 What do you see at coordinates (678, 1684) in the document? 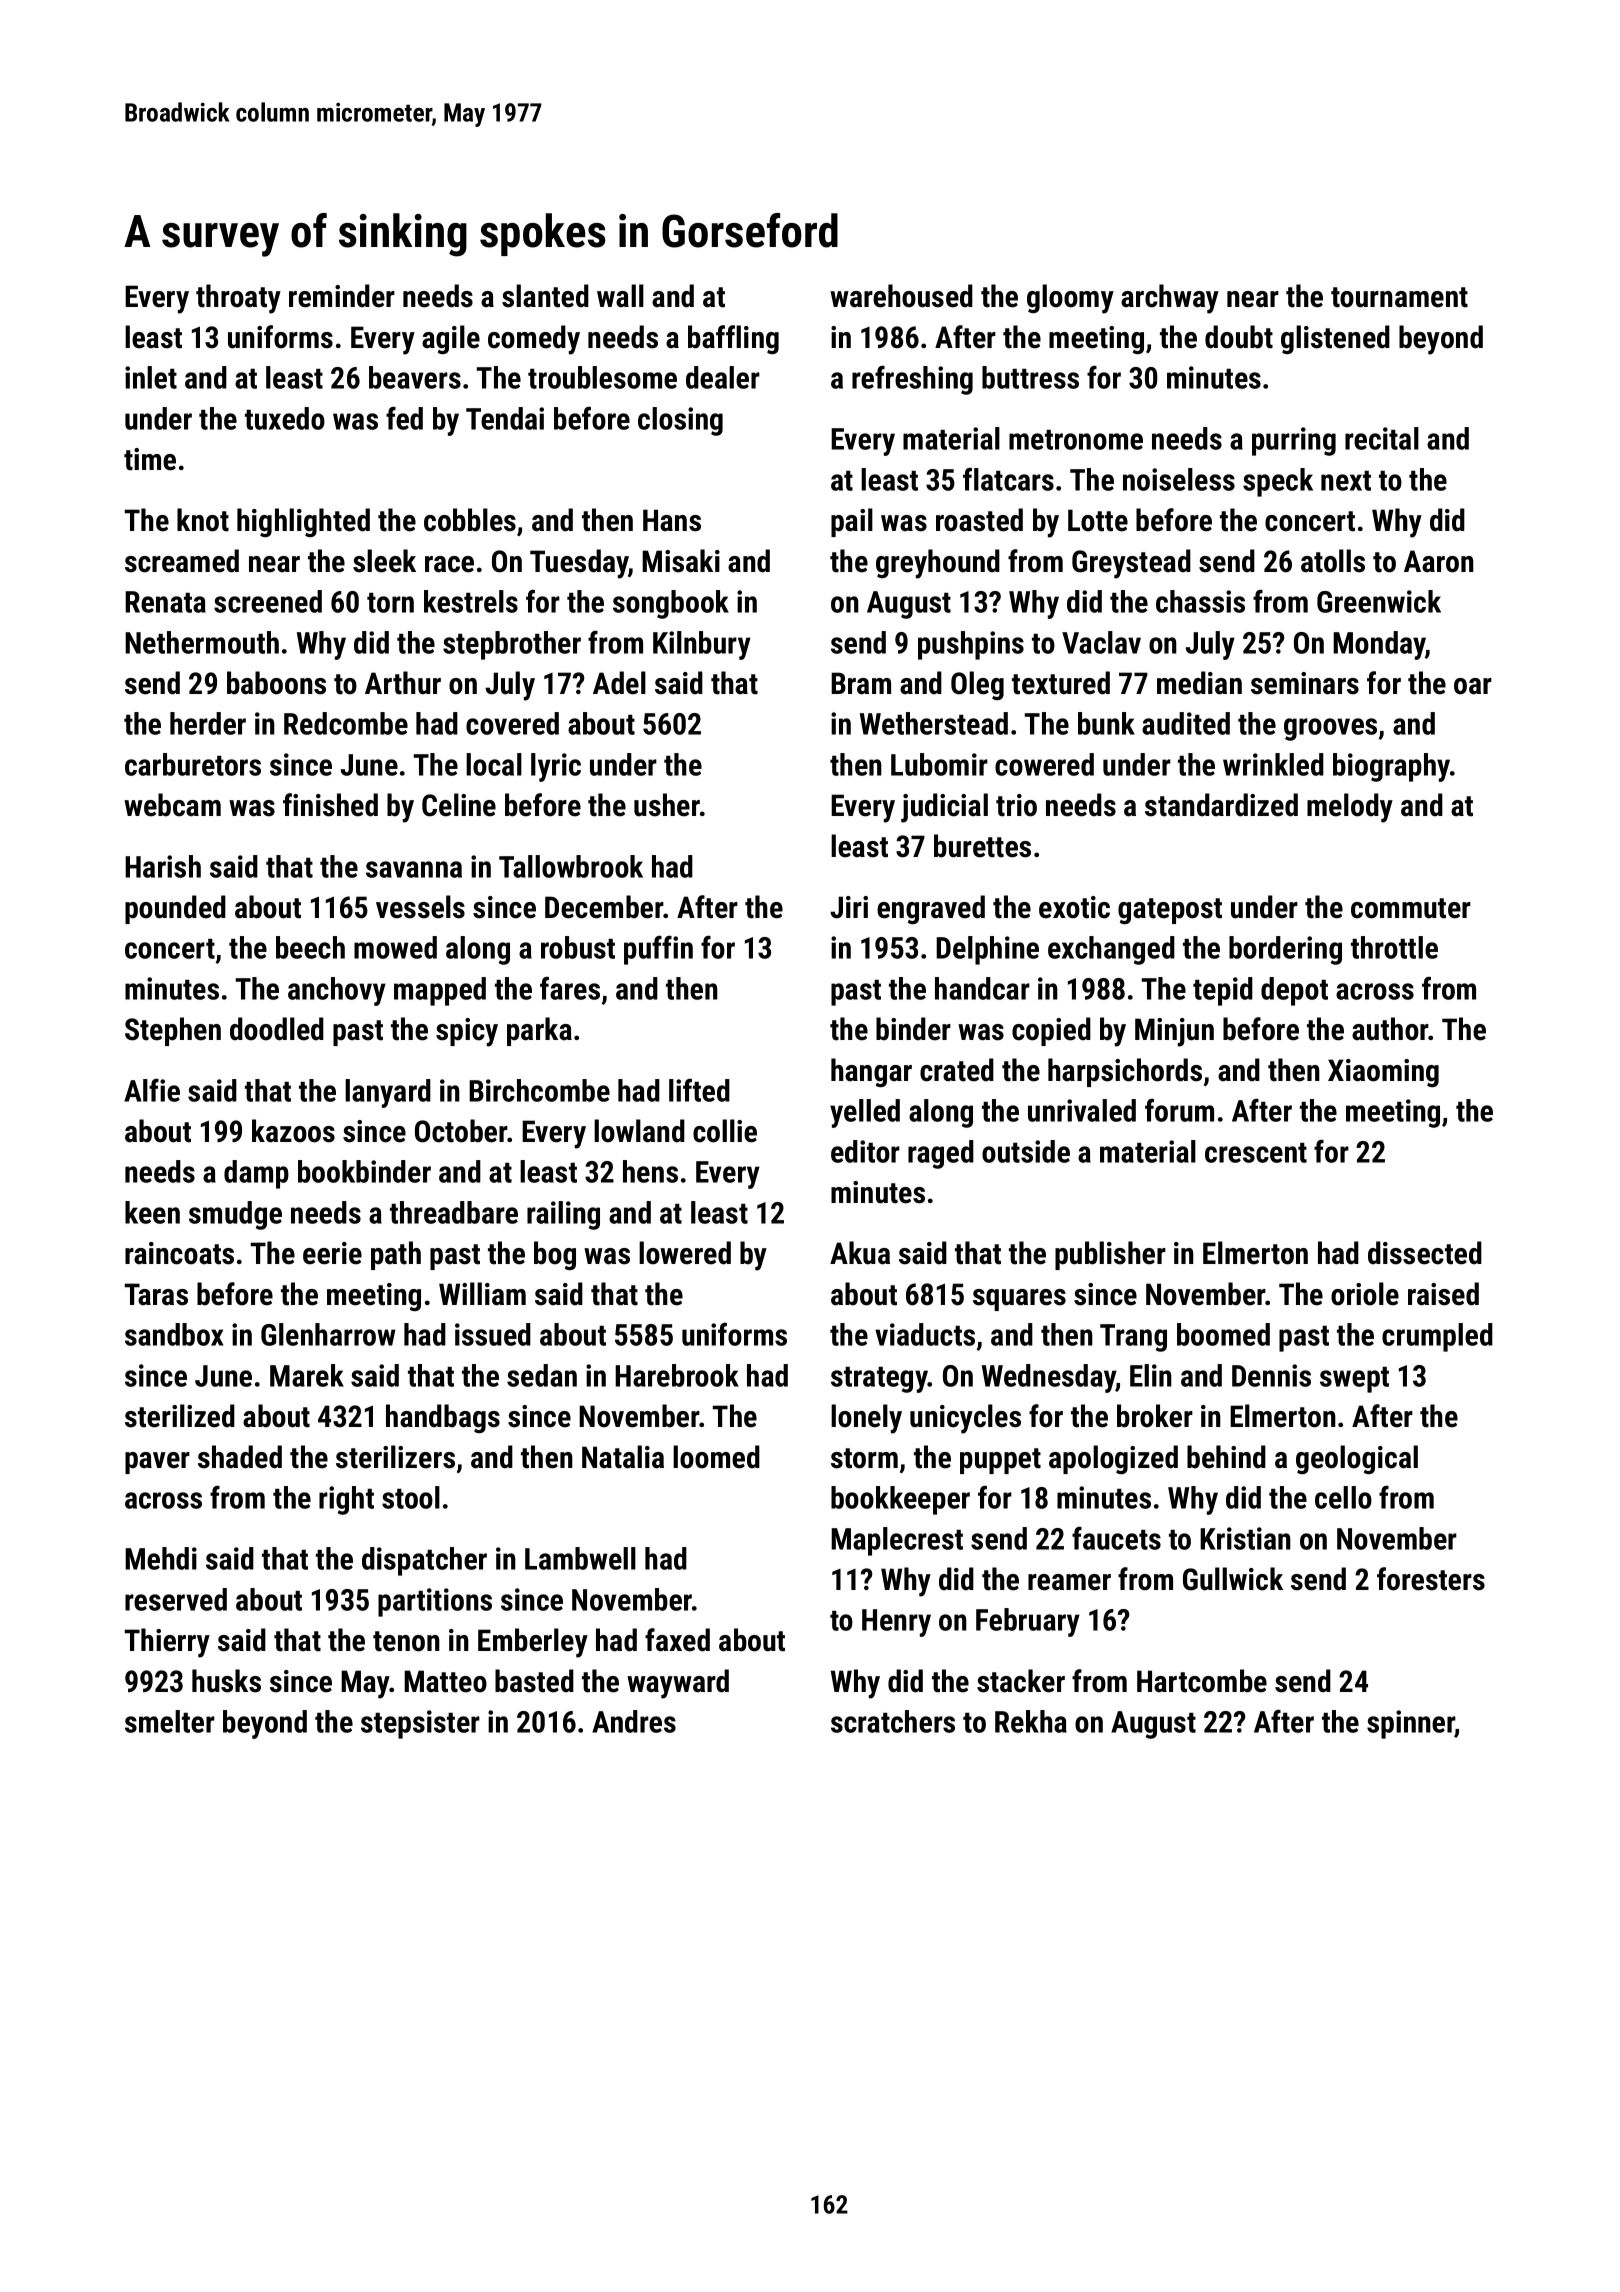
I see `wayward` at bounding box center [678, 1684].
